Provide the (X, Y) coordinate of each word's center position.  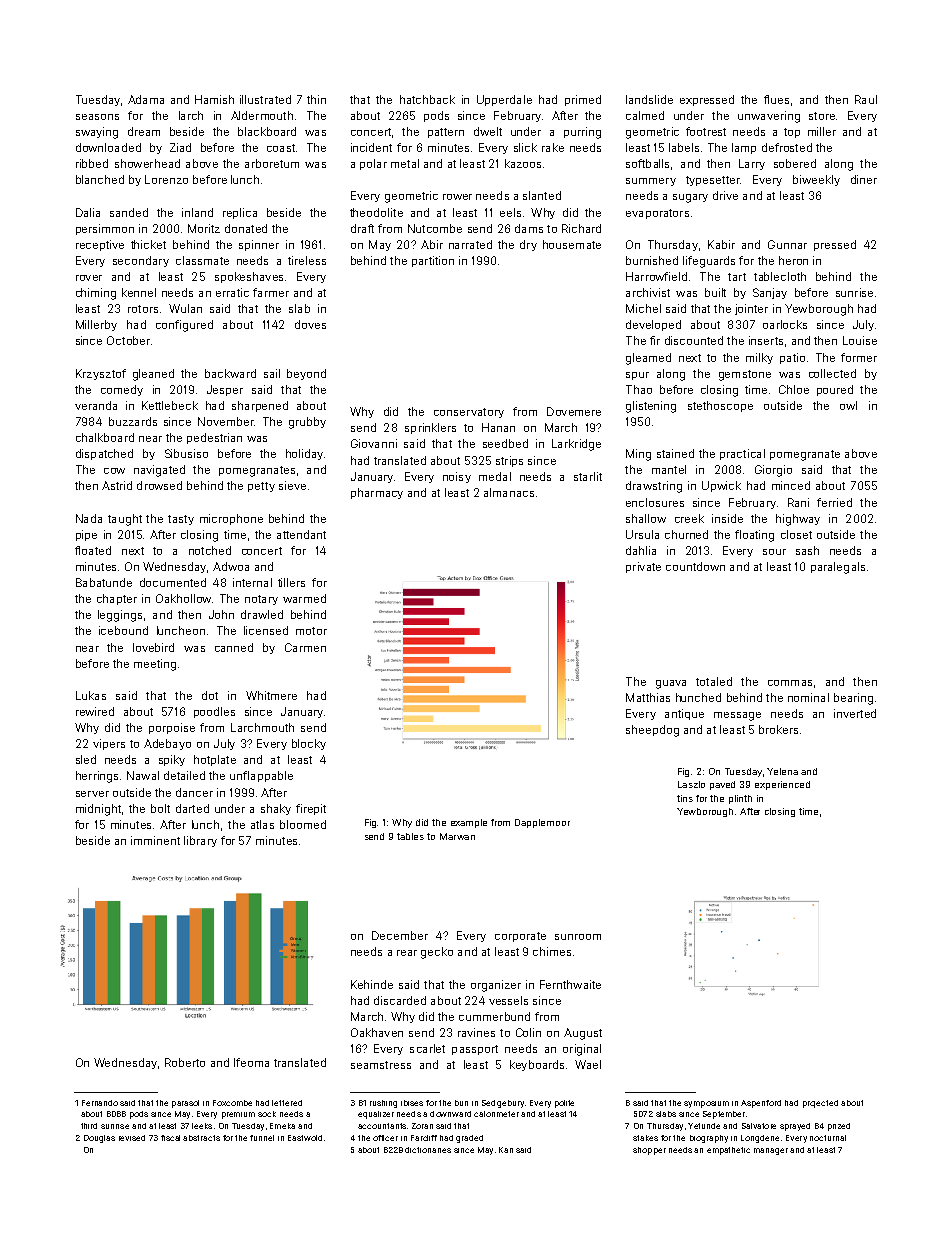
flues (776, 99)
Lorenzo (166, 179)
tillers (291, 582)
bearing (853, 699)
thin (316, 99)
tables (410, 836)
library (200, 841)
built (715, 292)
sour (774, 552)
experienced (782, 785)
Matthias (648, 697)
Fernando (100, 1103)
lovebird (153, 647)
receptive (100, 245)
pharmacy (377, 493)
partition (433, 261)
